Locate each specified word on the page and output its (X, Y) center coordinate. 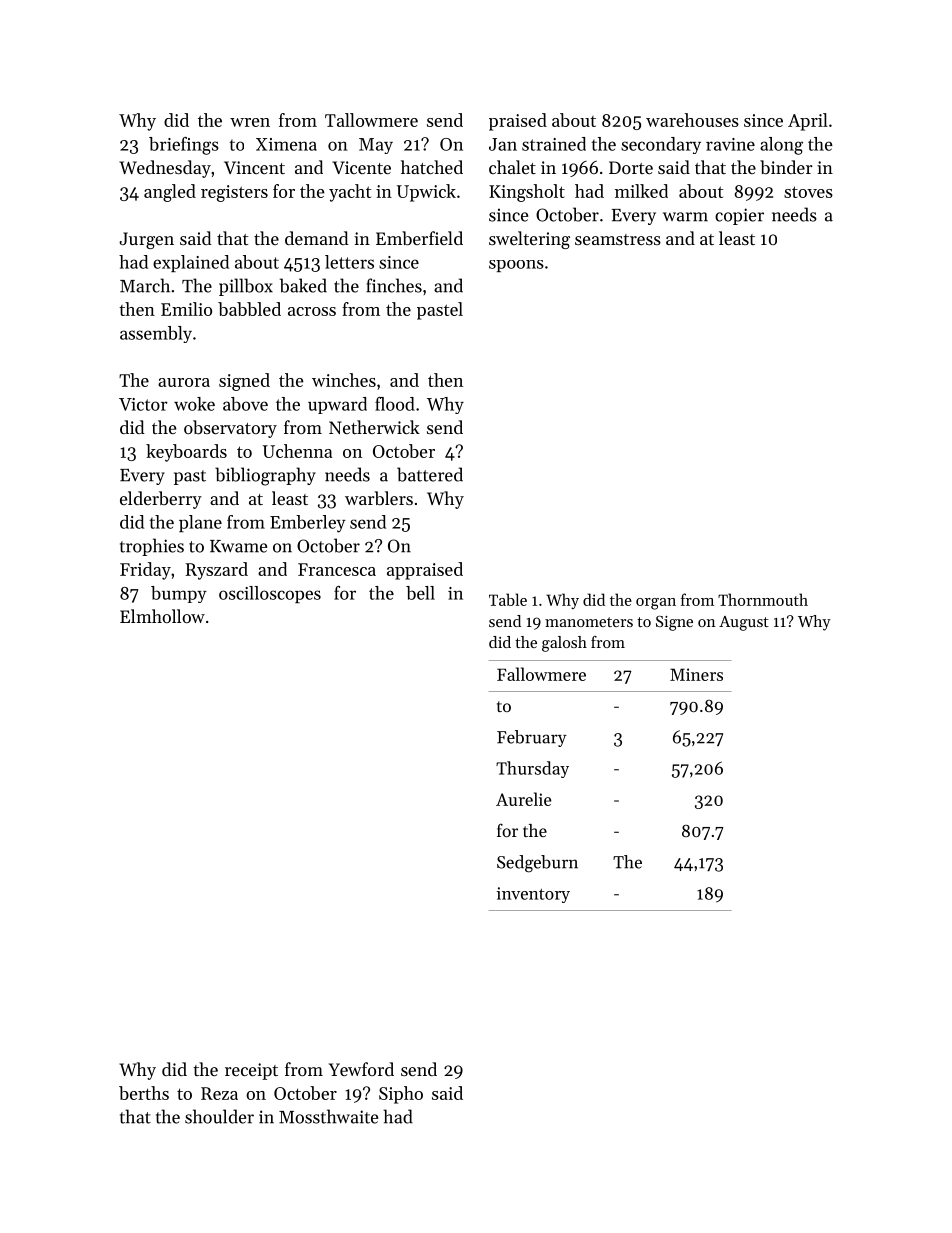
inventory (533, 895)
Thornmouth (763, 599)
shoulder (219, 1116)
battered (430, 474)
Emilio (186, 309)
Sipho (401, 1095)
